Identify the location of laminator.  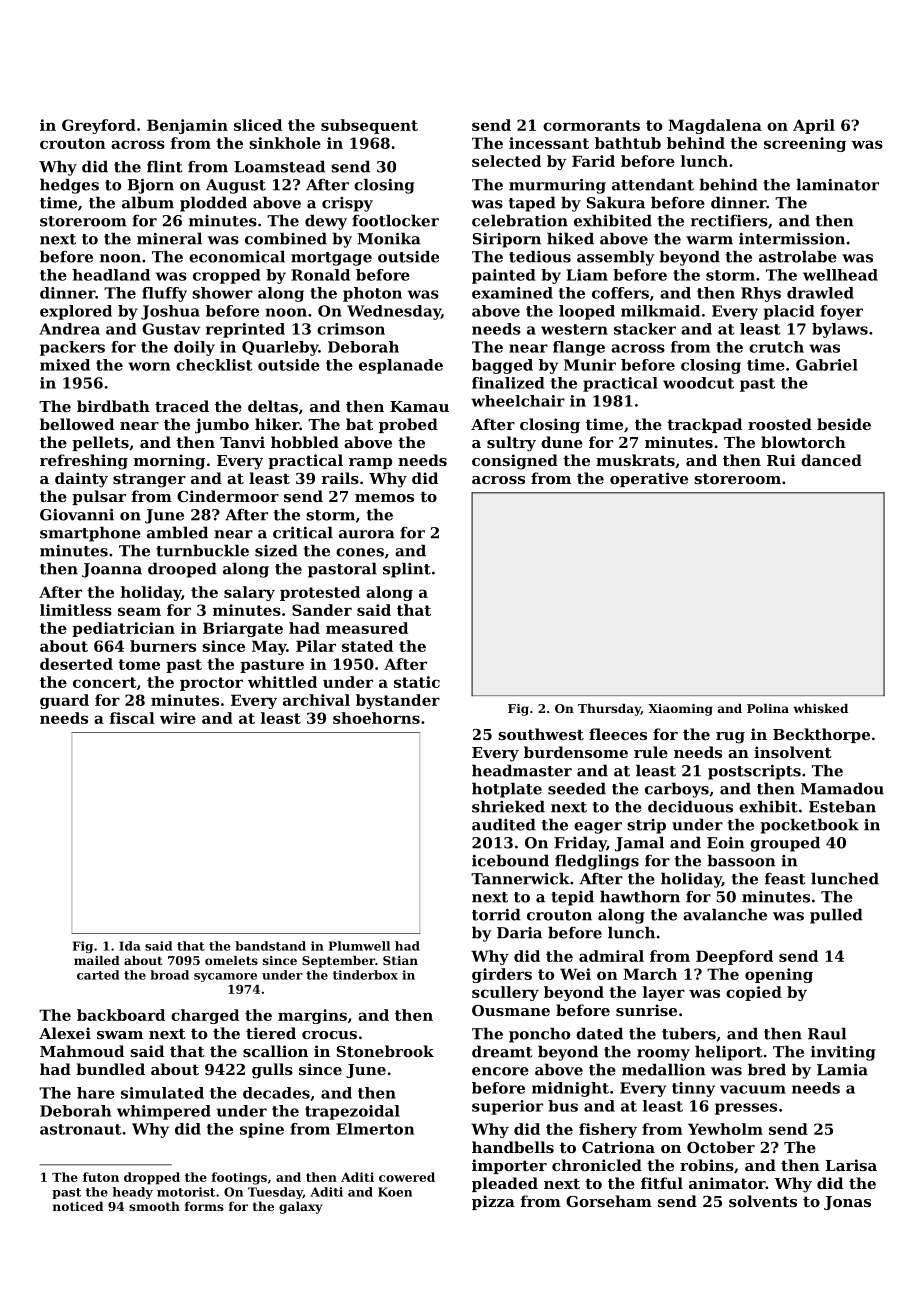
(837, 184).
